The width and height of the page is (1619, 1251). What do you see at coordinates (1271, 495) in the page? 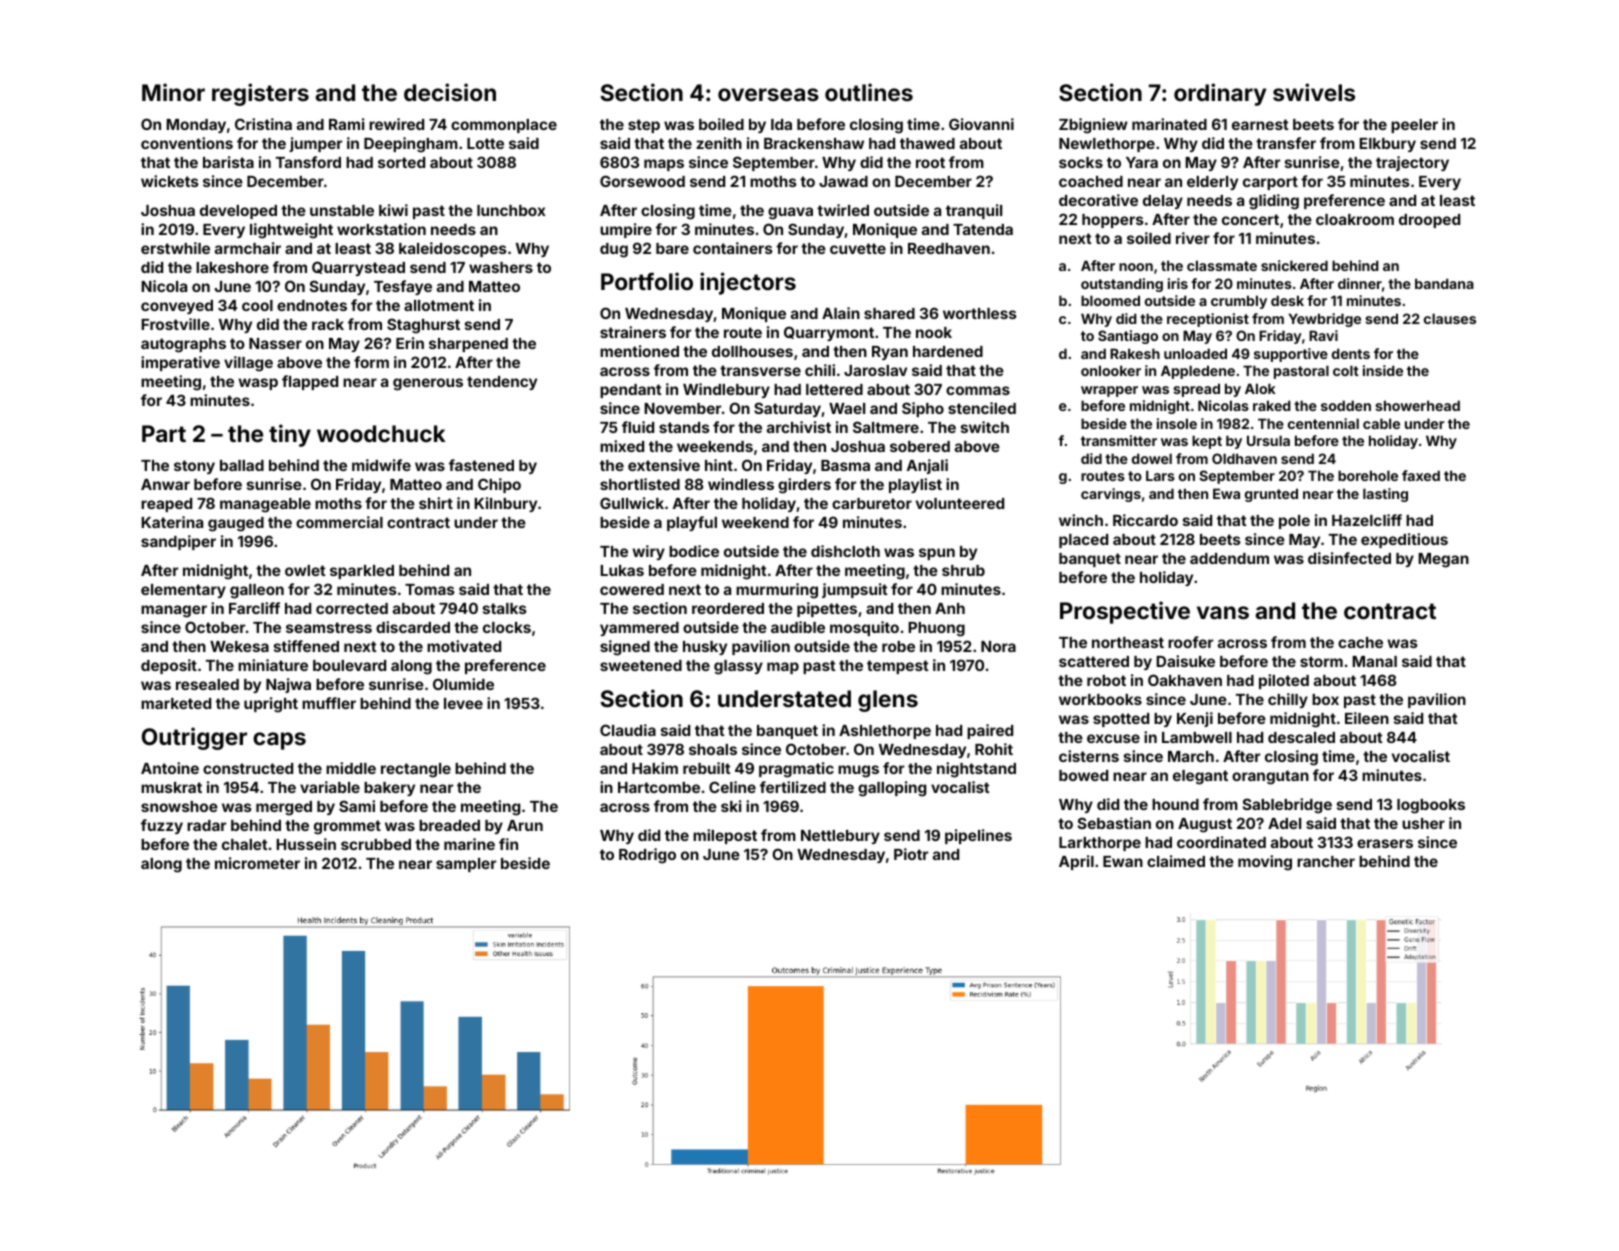
I see `grunted` at bounding box center [1271, 495].
